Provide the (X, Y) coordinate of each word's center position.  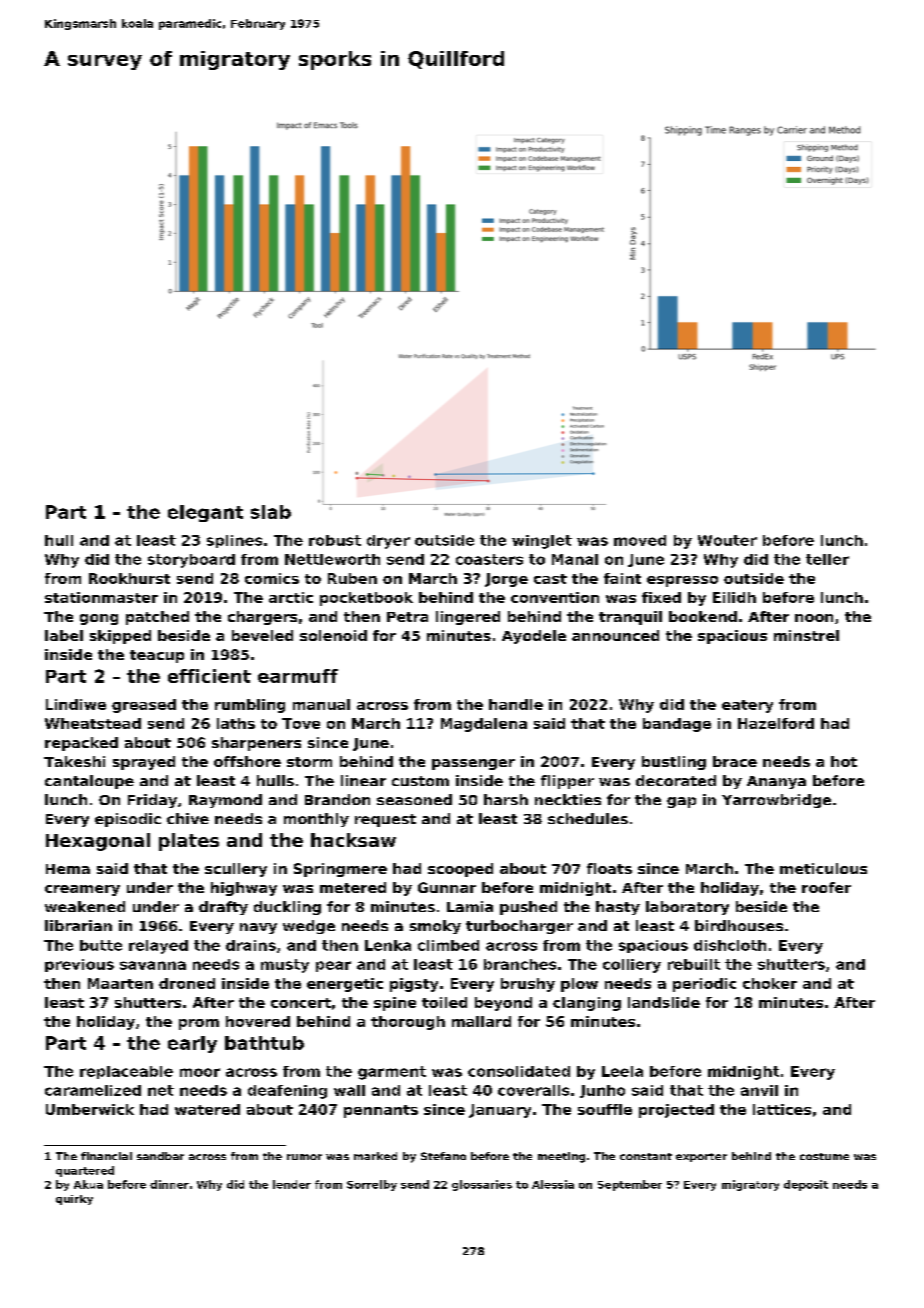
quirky (74, 1200)
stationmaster (101, 597)
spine (395, 1004)
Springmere (340, 870)
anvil (759, 1090)
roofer (826, 887)
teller (827, 559)
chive (188, 818)
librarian (78, 925)
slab (271, 512)
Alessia (553, 1184)
